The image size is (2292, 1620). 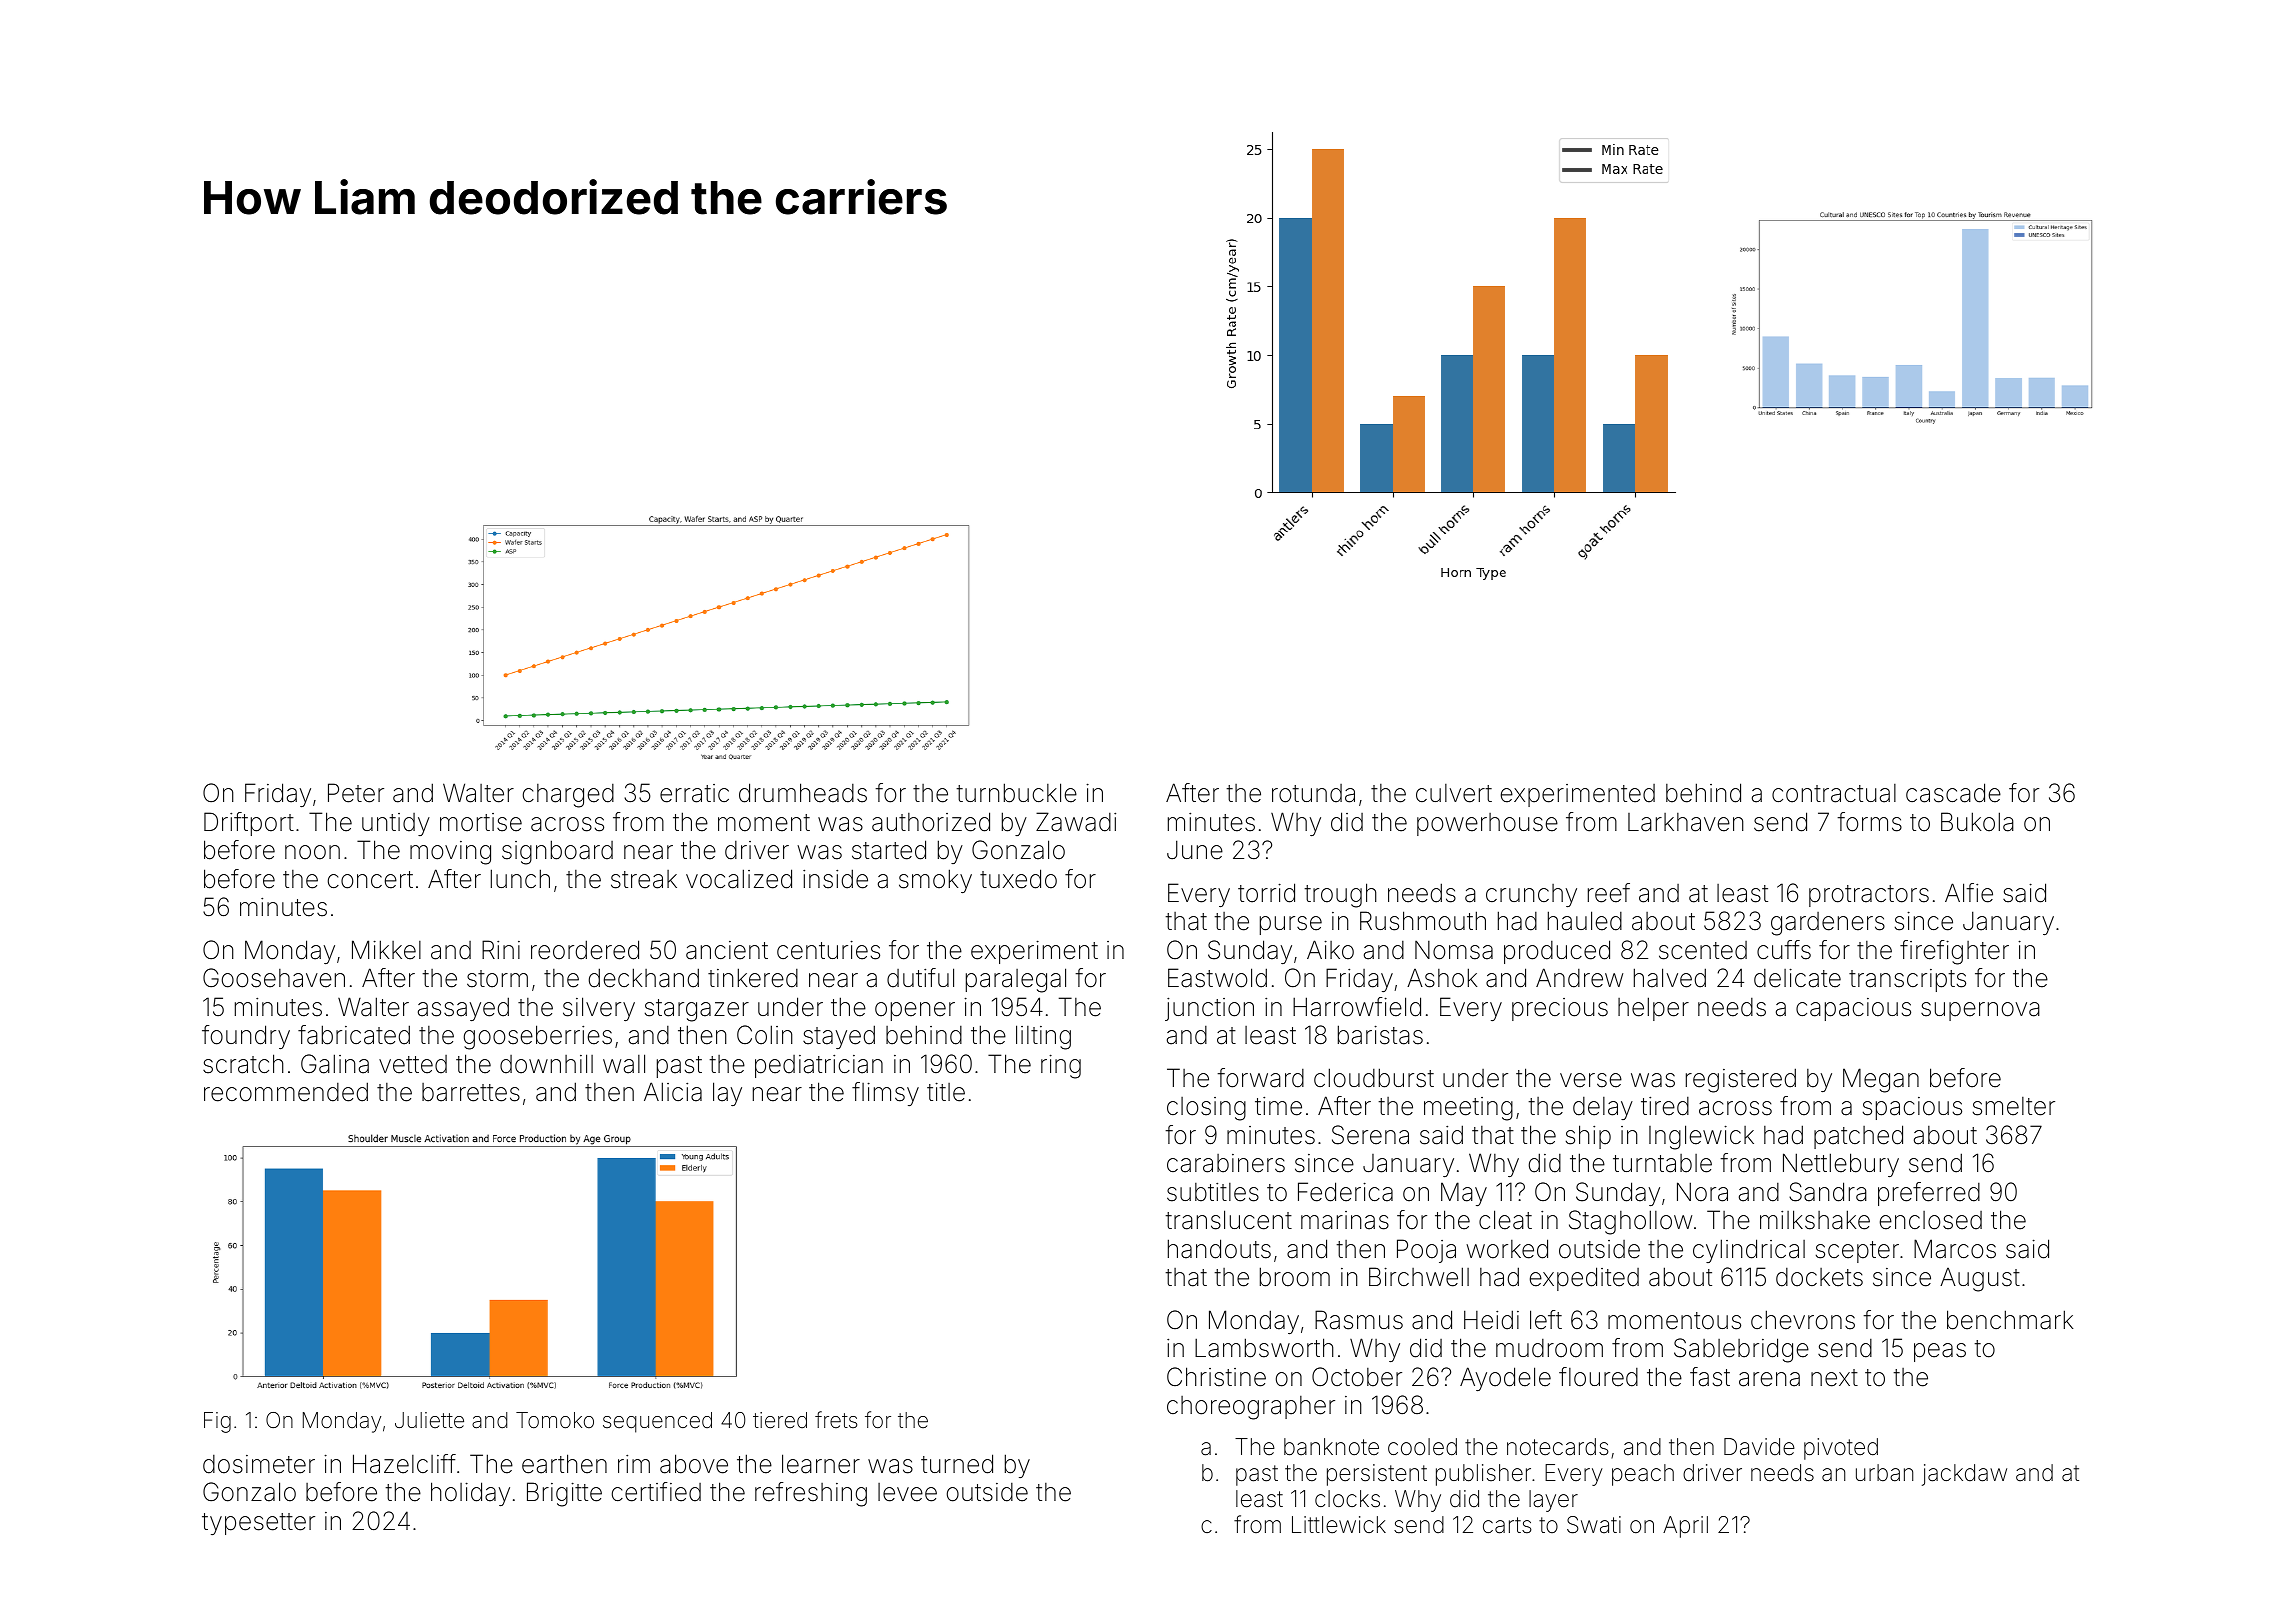 I want to click on supernova, so click(x=1980, y=1011).
